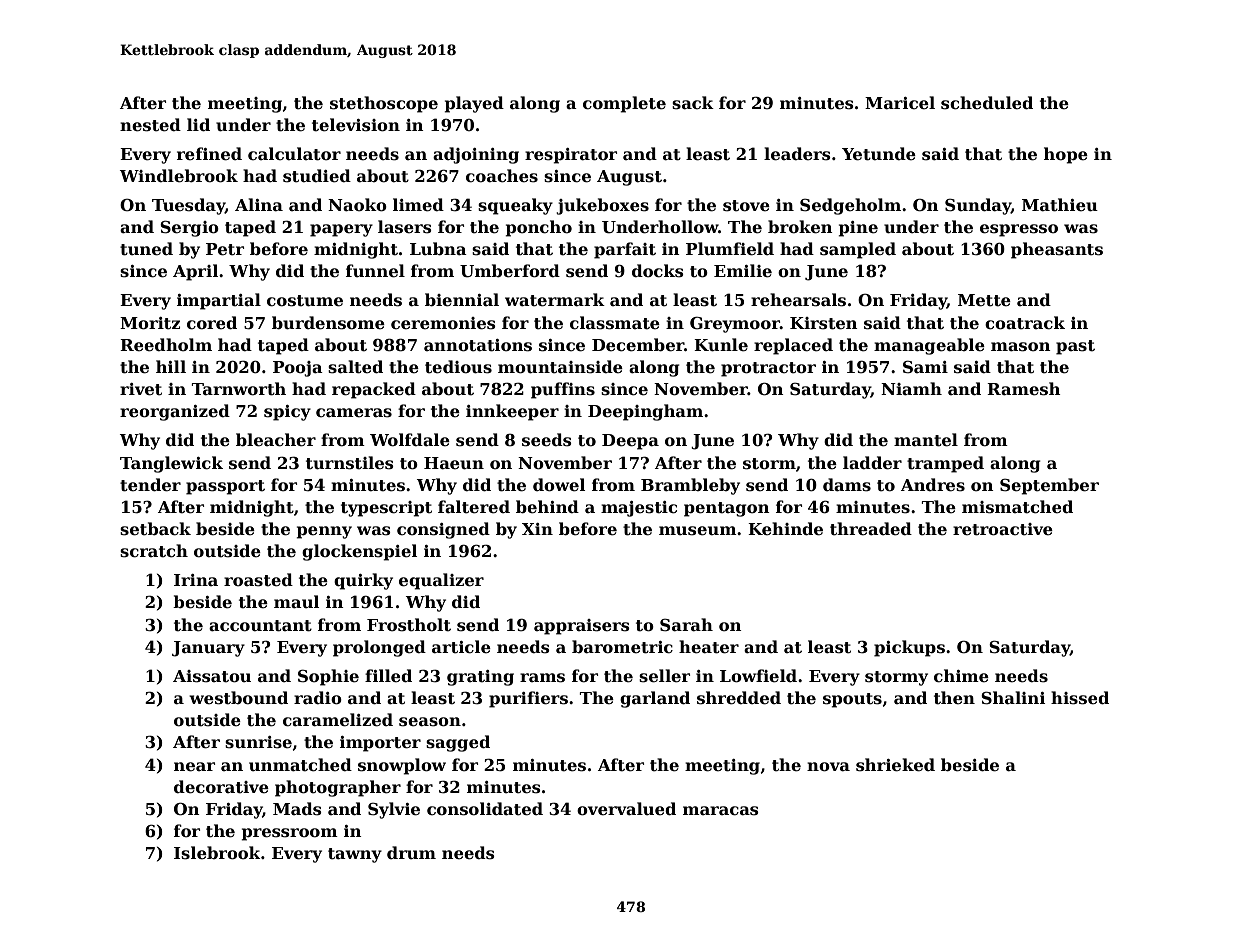 This image has height=952, width=1233. What do you see at coordinates (987, 103) in the image?
I see `scheduled` at bounding box center [987, 103].
